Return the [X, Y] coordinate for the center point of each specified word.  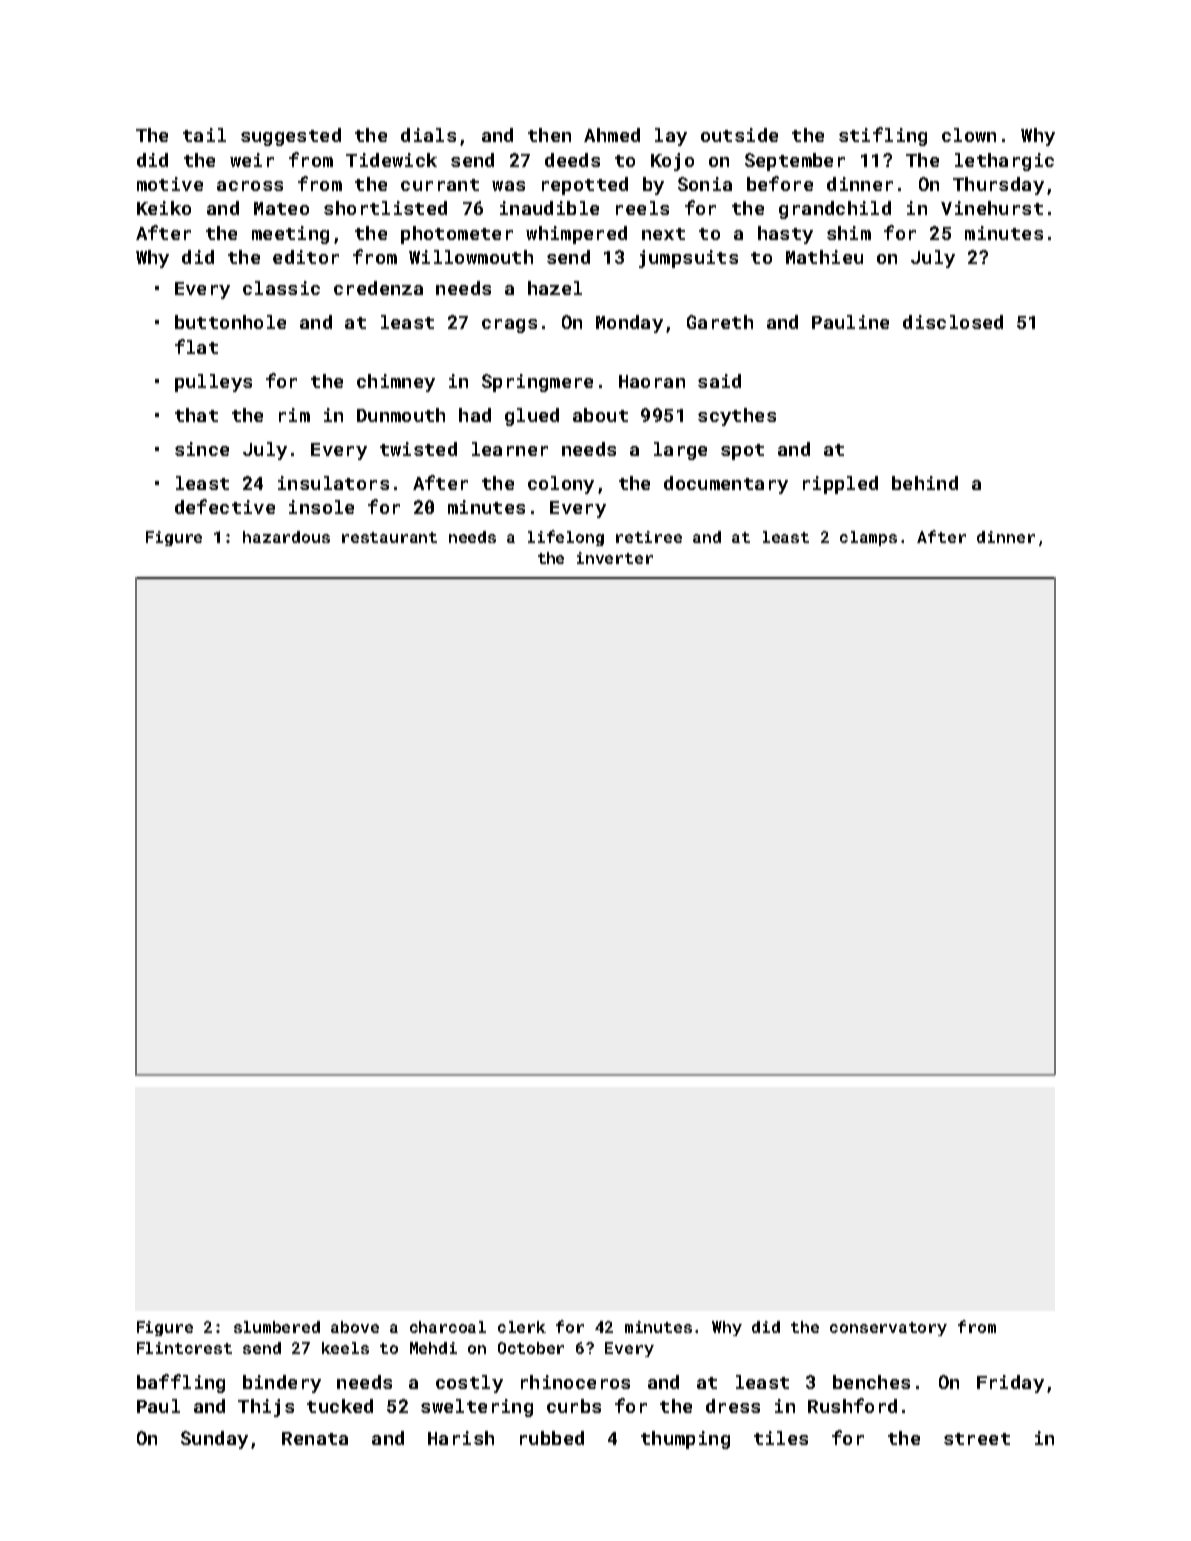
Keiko [164, 208]
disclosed [953, 322]
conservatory [888, 1329]
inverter [615, 558]
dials [428, 135]
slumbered [277, 1327]
